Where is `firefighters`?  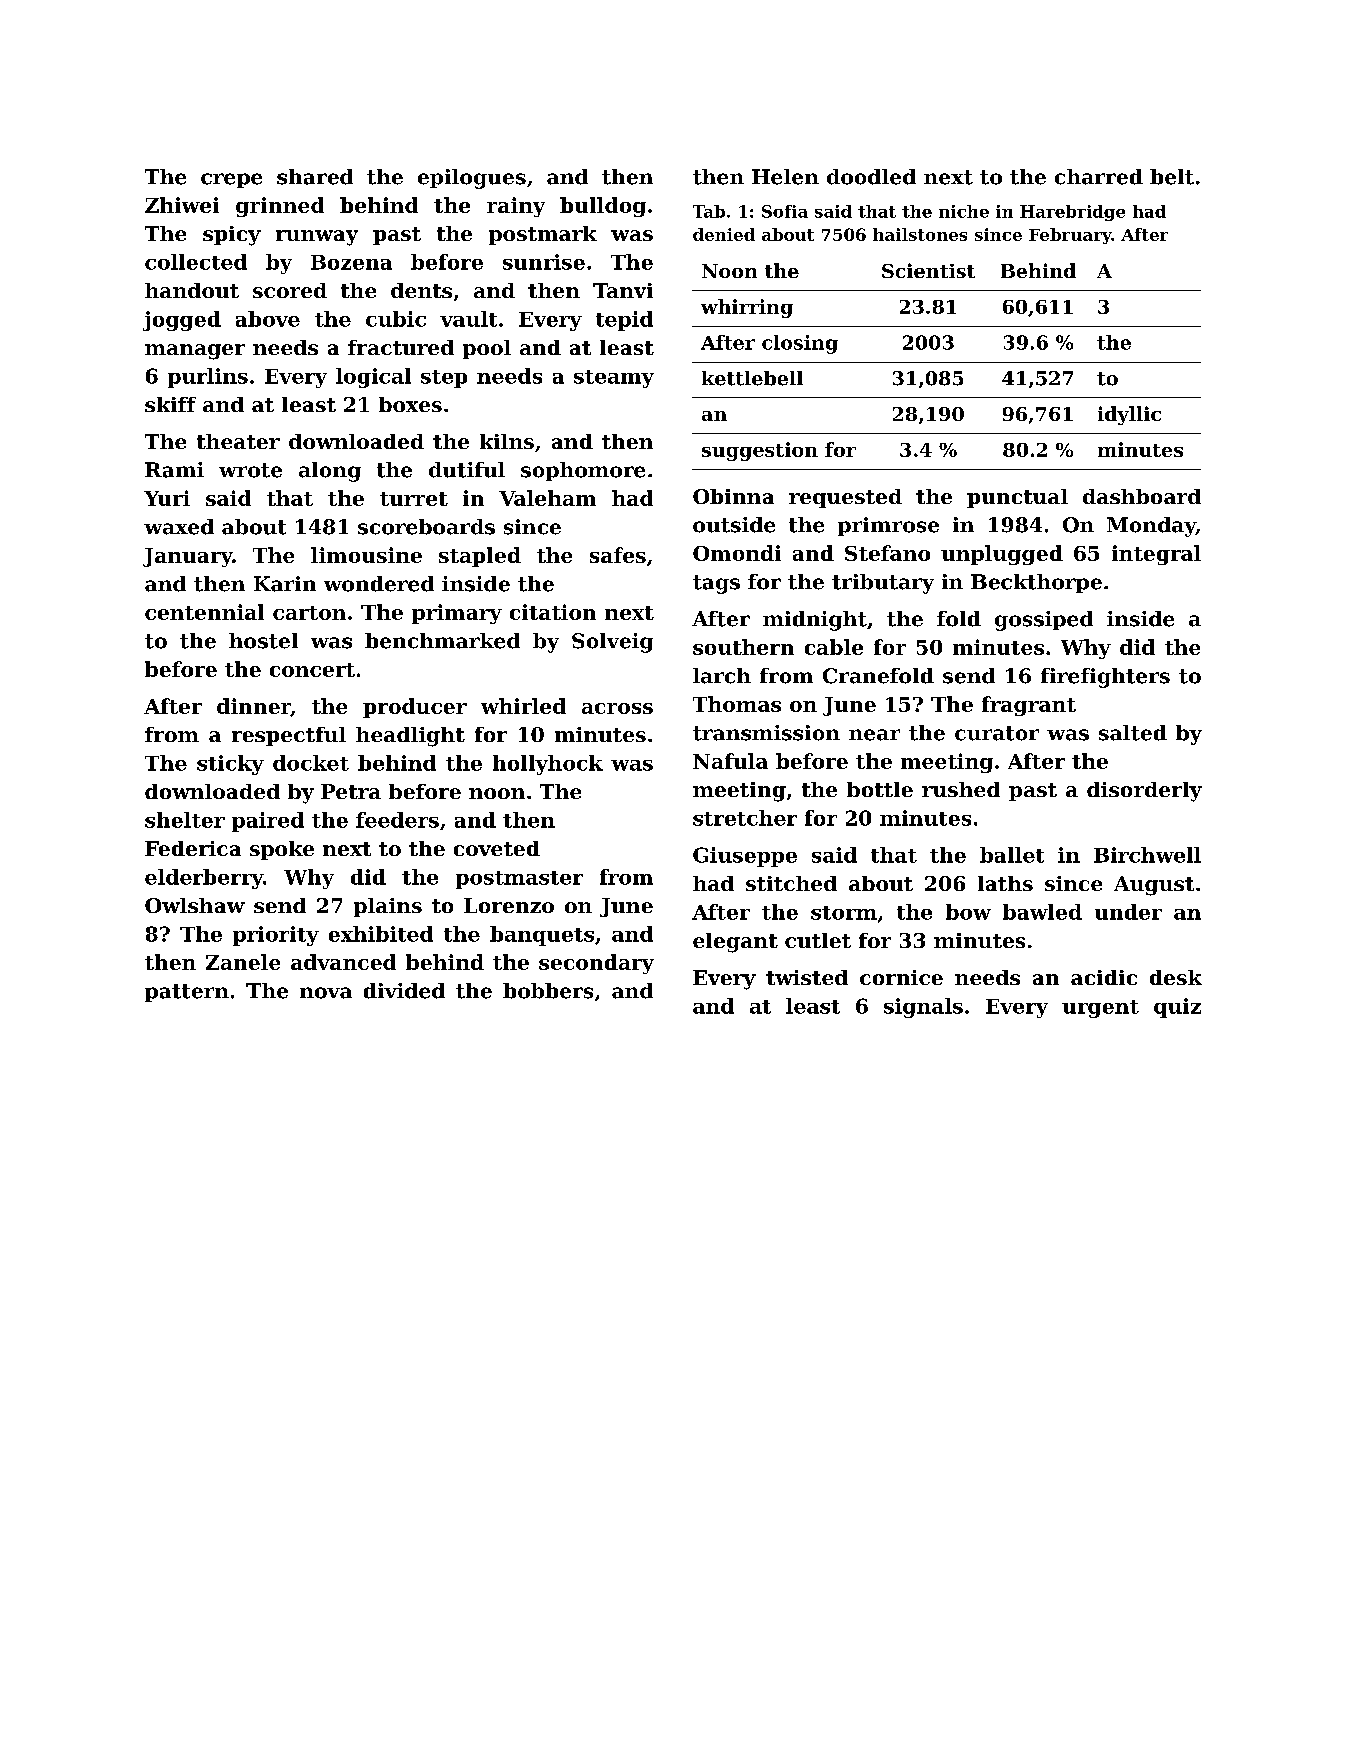
firefighters is located at coordinates (1105, 678).
